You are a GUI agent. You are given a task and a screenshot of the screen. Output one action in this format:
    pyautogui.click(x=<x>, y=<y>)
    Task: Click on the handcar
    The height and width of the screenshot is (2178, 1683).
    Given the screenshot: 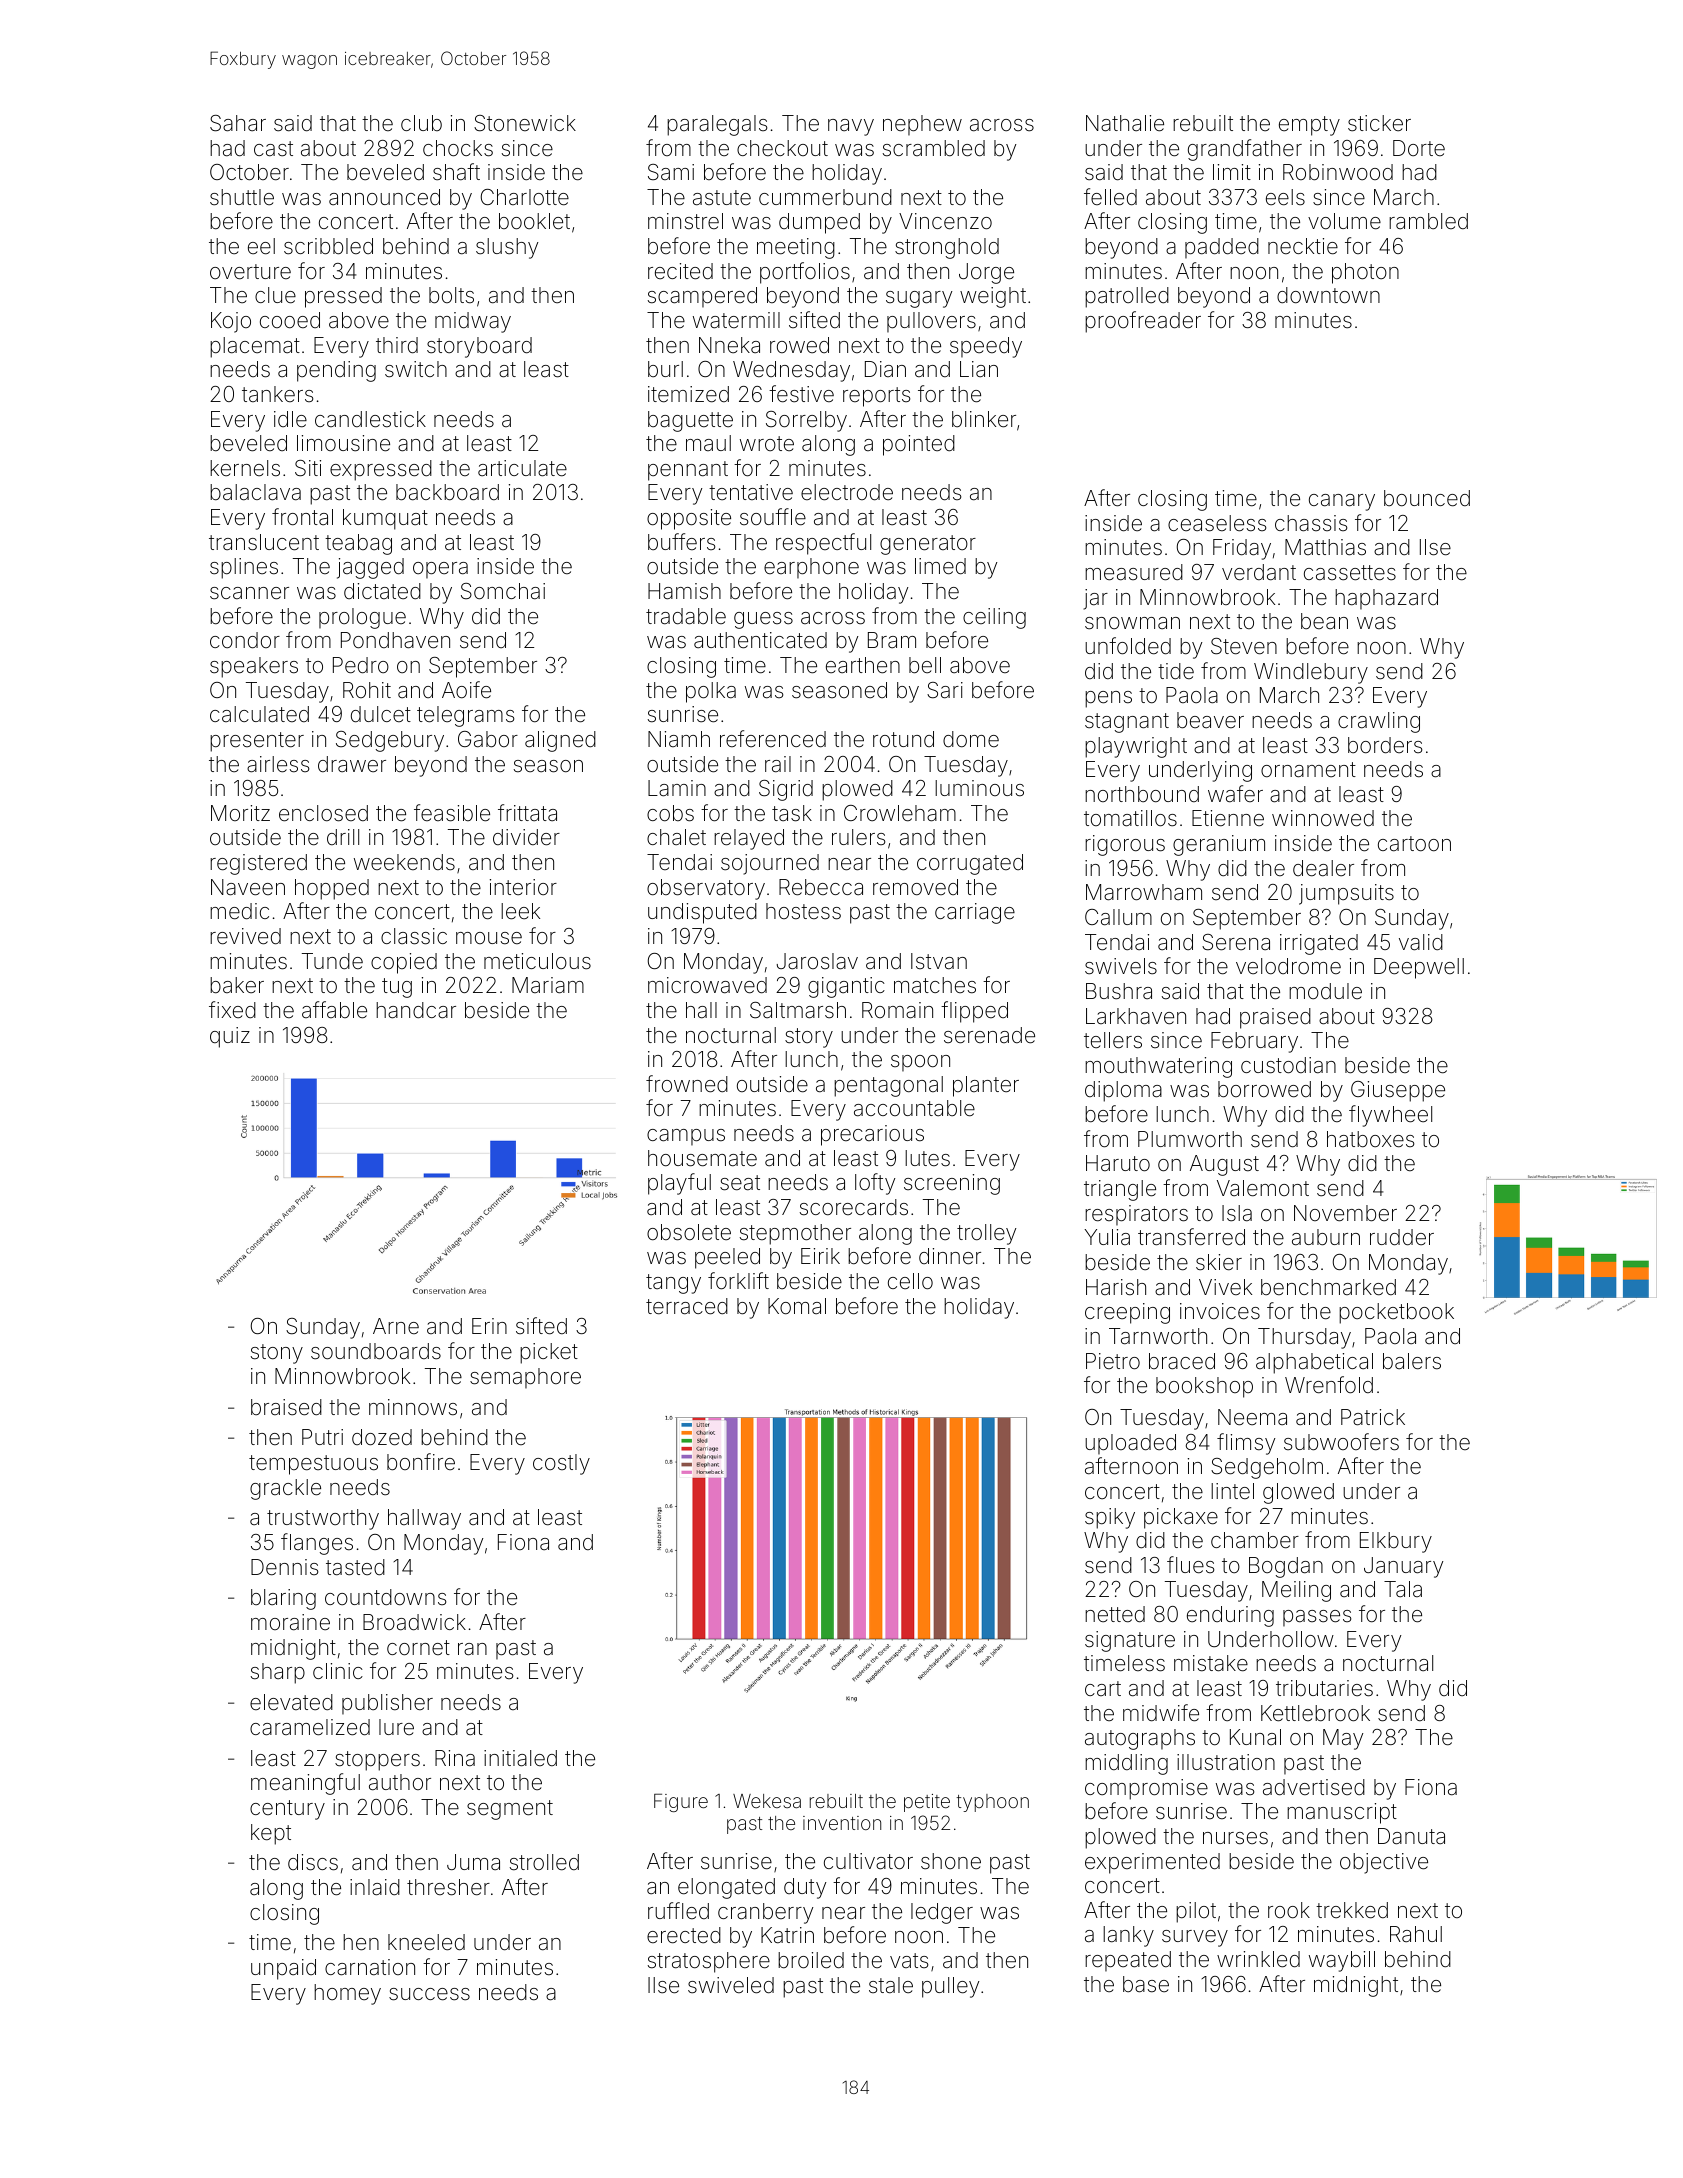 What is the action you would take?
    pyautogui.click(x=416, y=1010)
